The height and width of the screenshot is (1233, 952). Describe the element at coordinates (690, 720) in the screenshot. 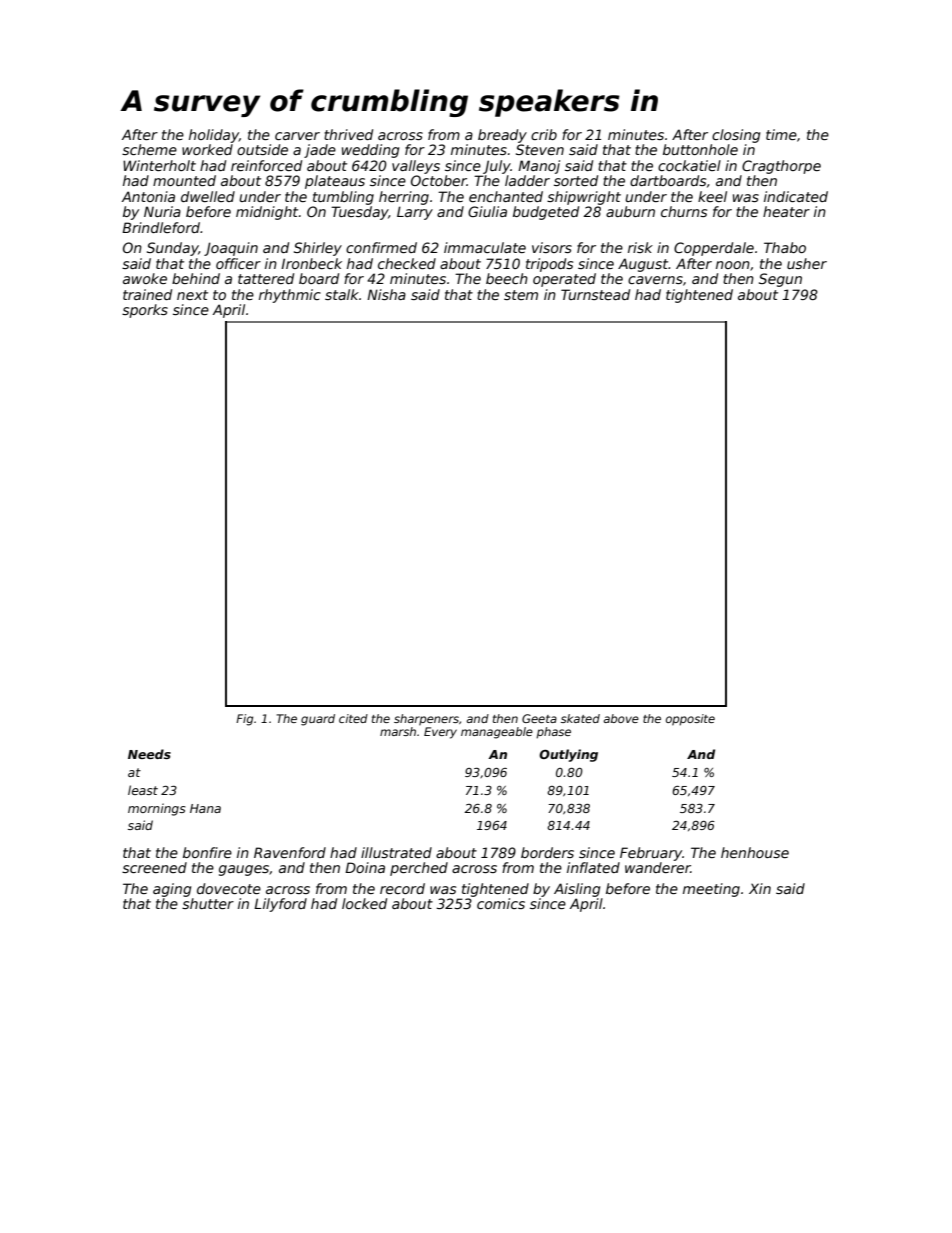

I see `opposite` at that location.
